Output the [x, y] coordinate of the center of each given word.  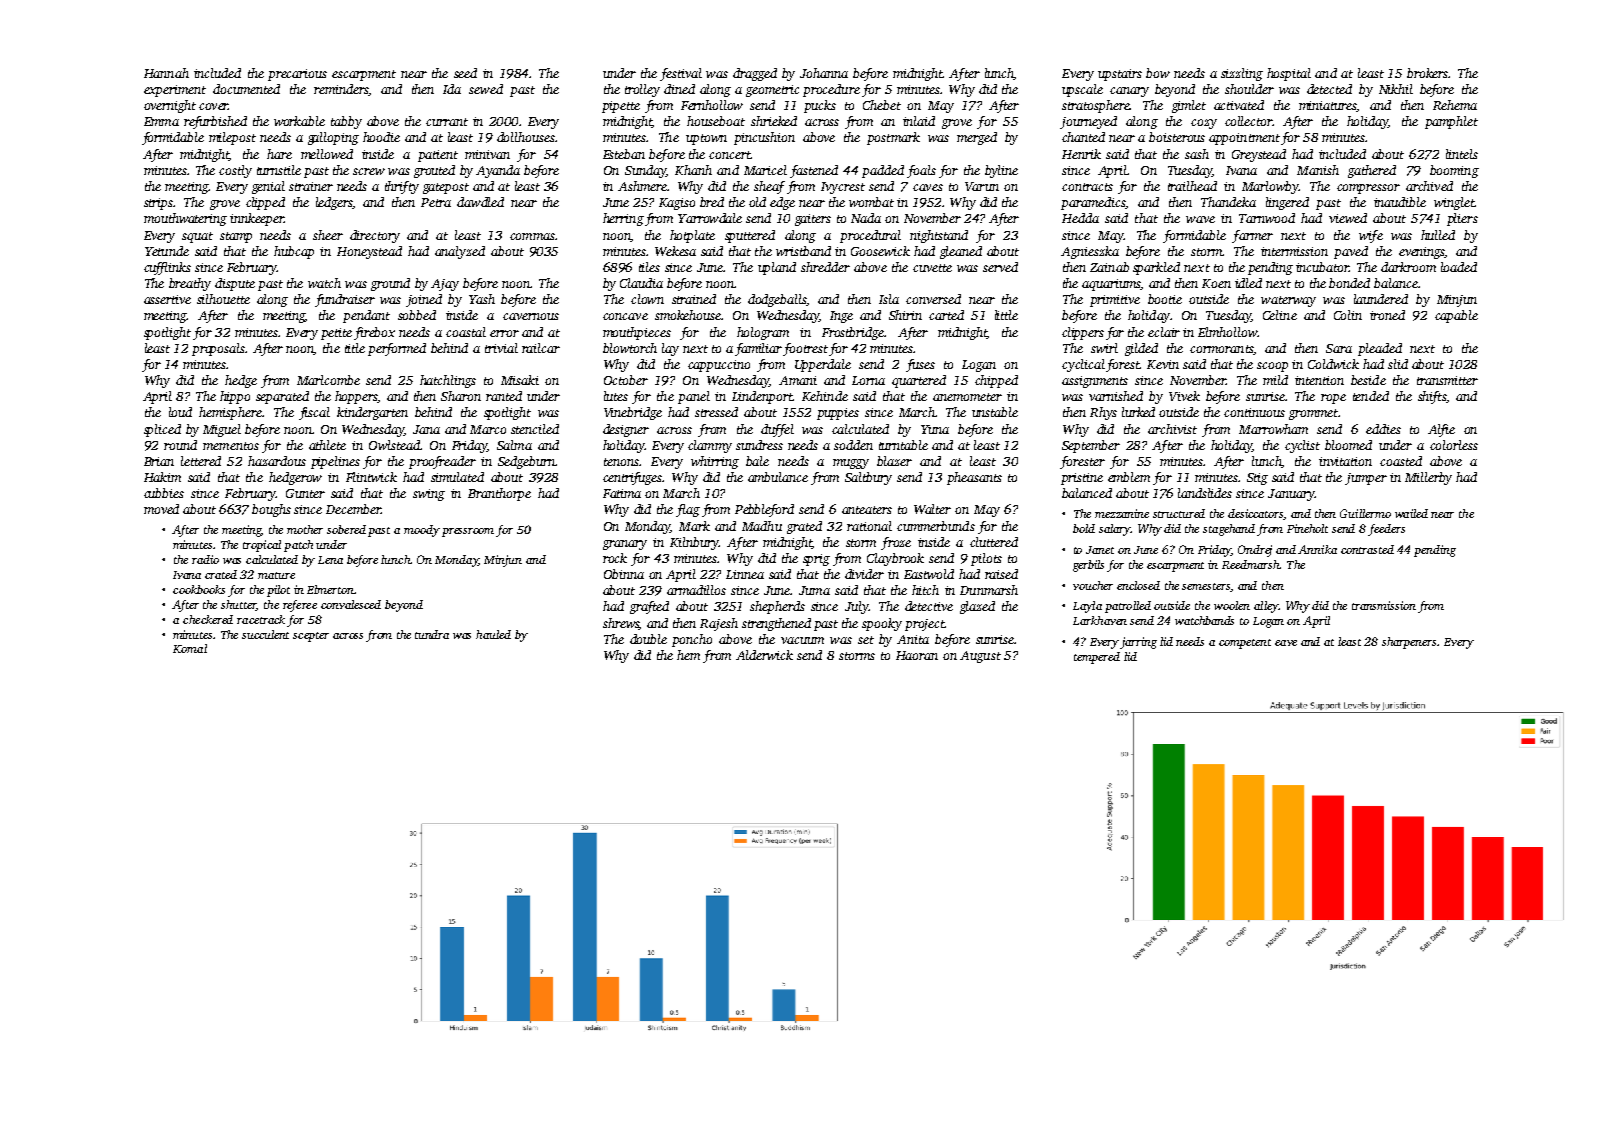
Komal [190, 648]
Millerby [1428, 478]
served [1000, 267]
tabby [346, 122]
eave [1286, 643]
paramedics [1093, 203]
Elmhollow [1227, 332]
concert [729, 155]
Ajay [445, 285]
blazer [894, 461]
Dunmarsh [989, 590]
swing [429, 495]
